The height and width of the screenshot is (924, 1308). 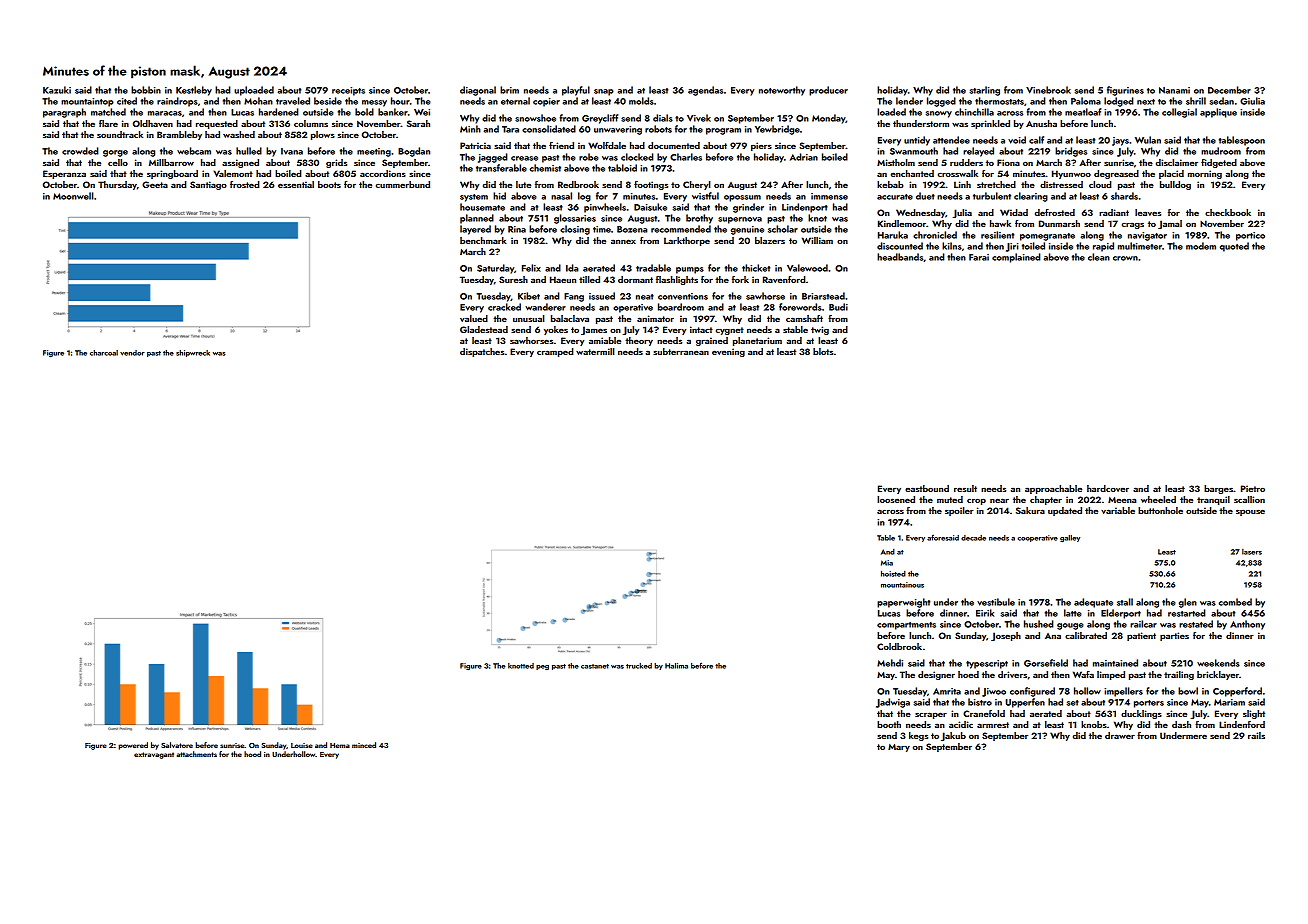 I want to click on shipwreck, so click(x=193, y=353).
